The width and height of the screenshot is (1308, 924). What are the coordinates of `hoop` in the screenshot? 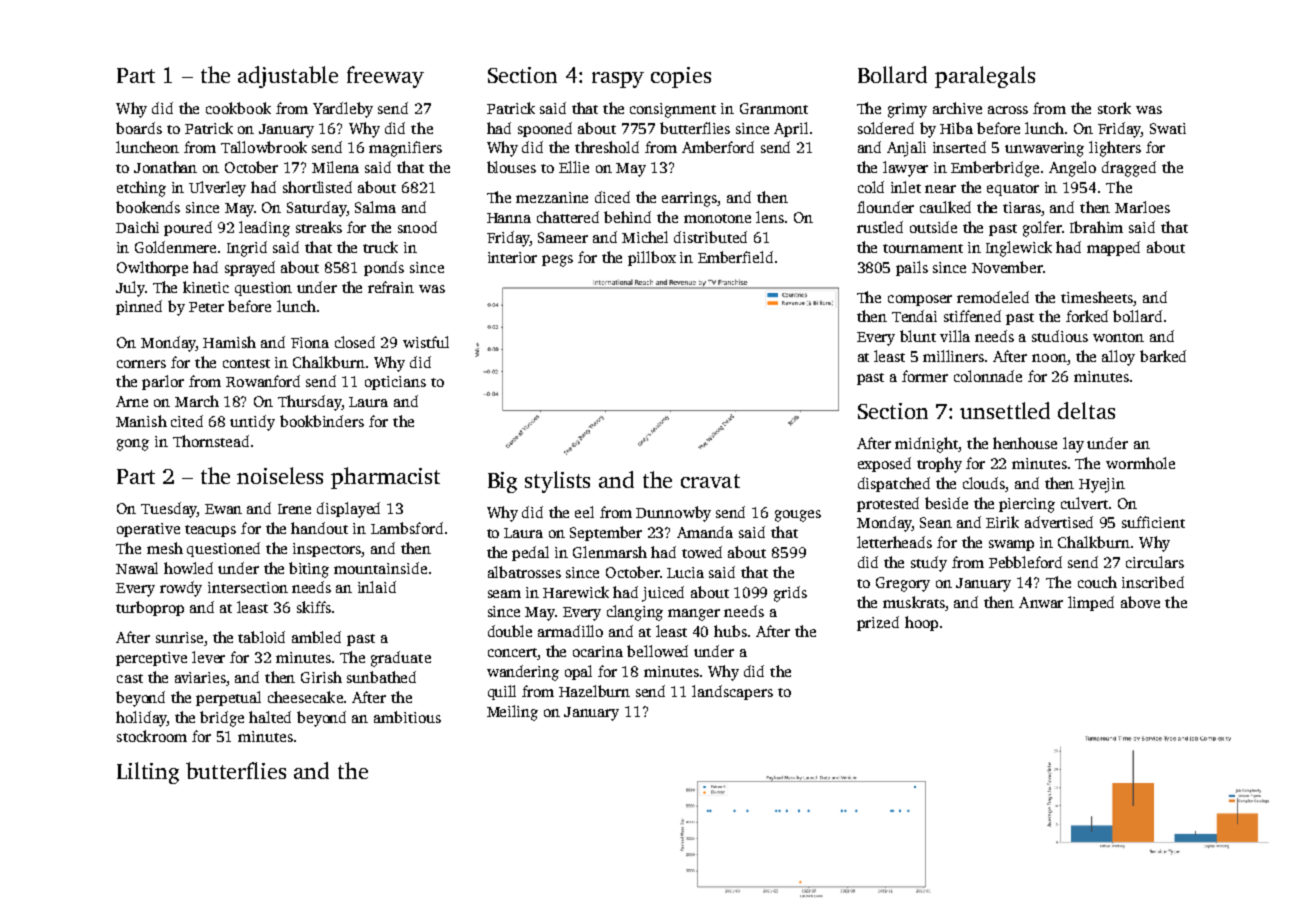 It's located at (921, 623).
